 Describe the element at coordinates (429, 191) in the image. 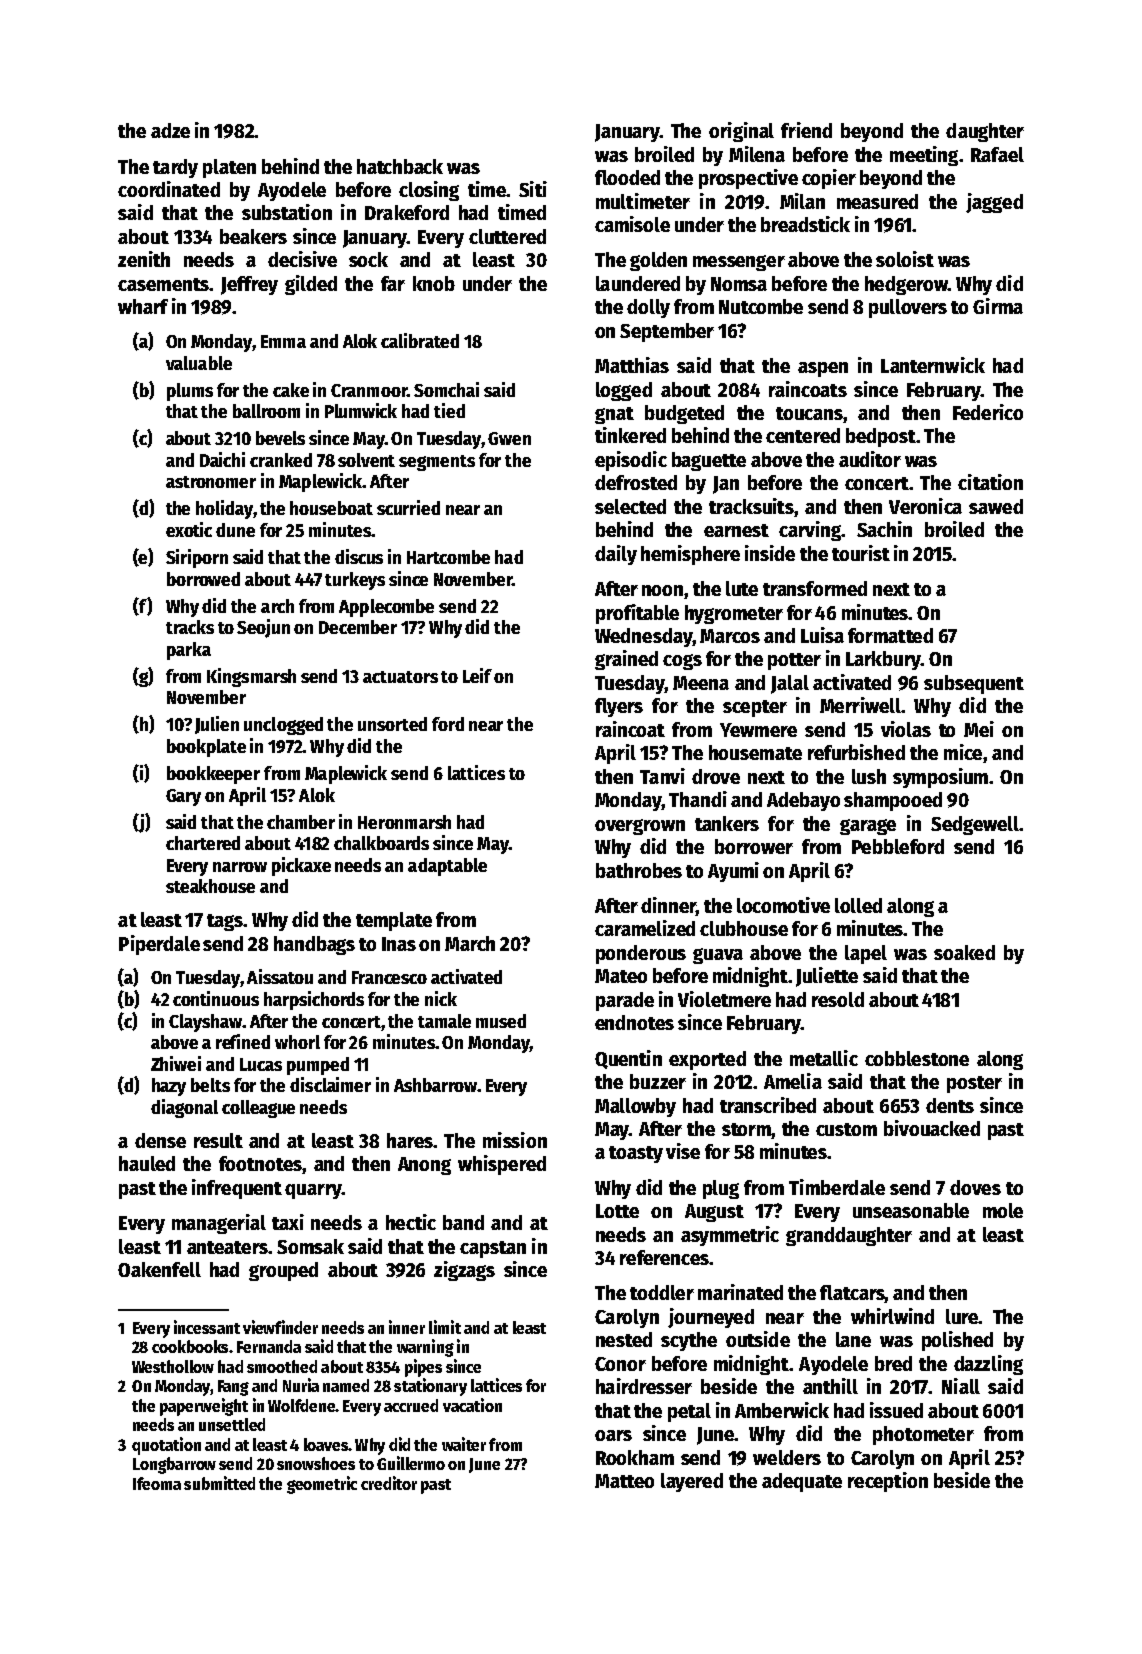

I see `closing` at that location.
